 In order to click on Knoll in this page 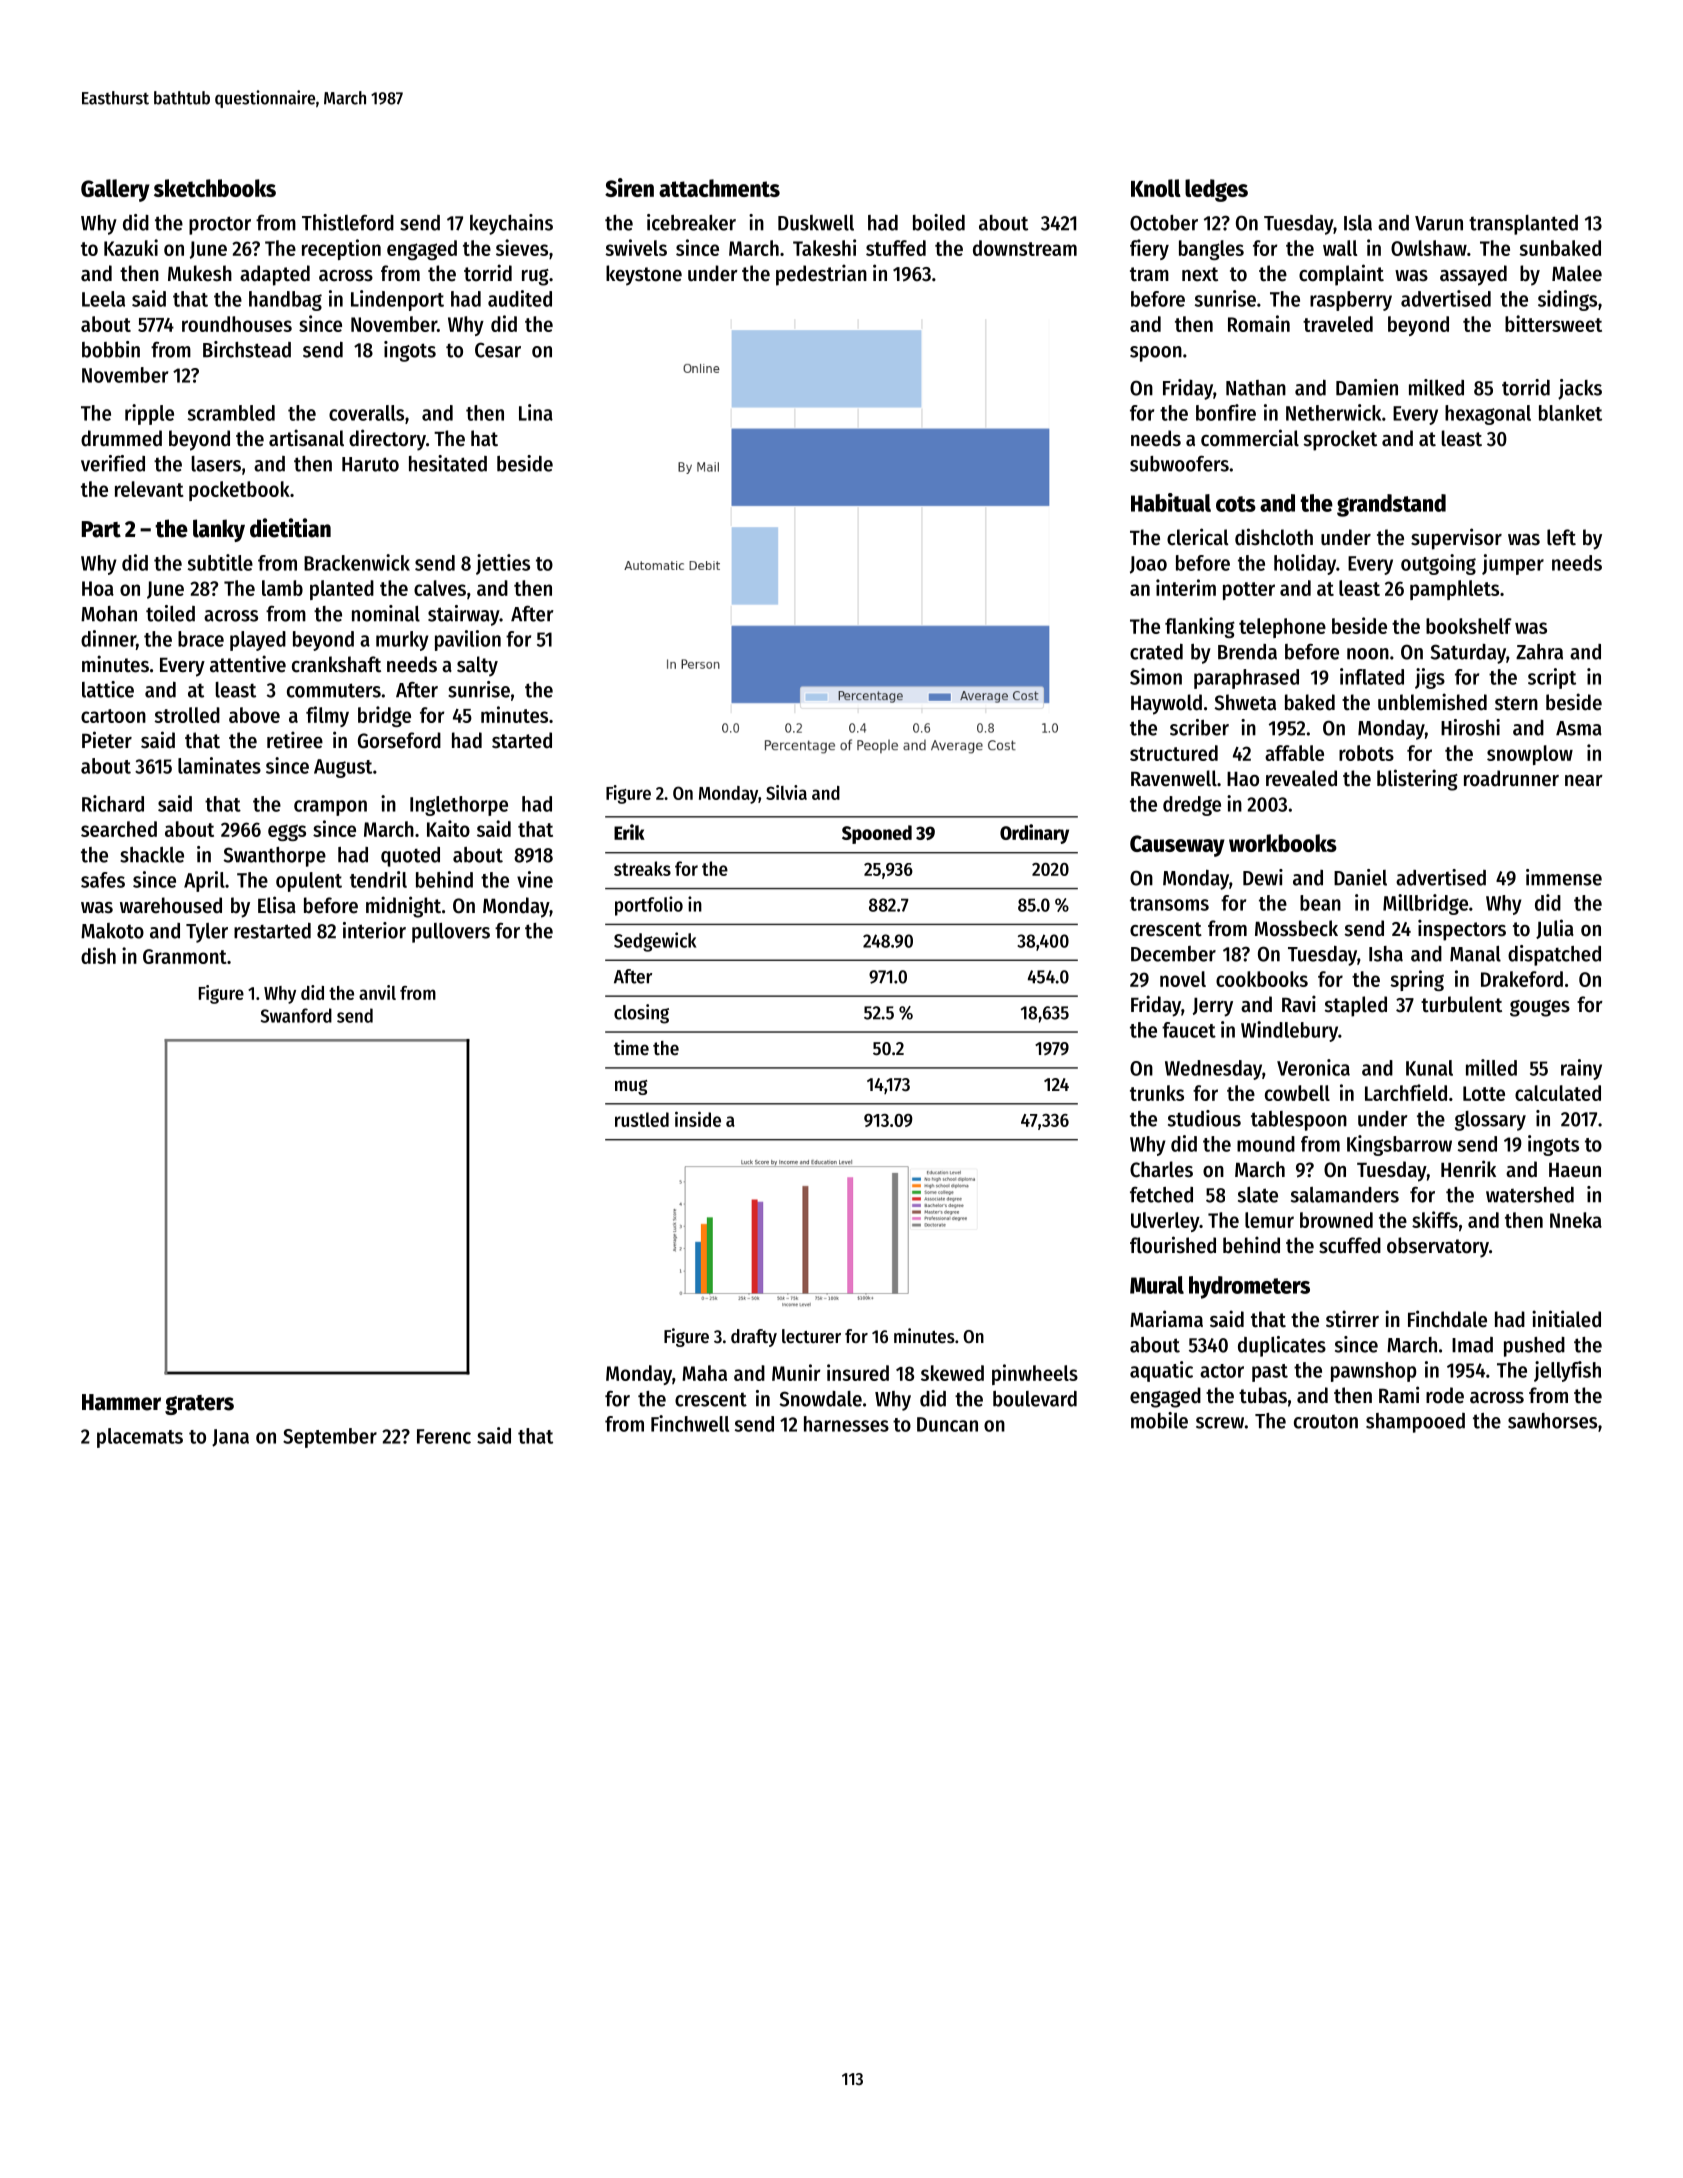, I will do `click(1156, 188)`.
